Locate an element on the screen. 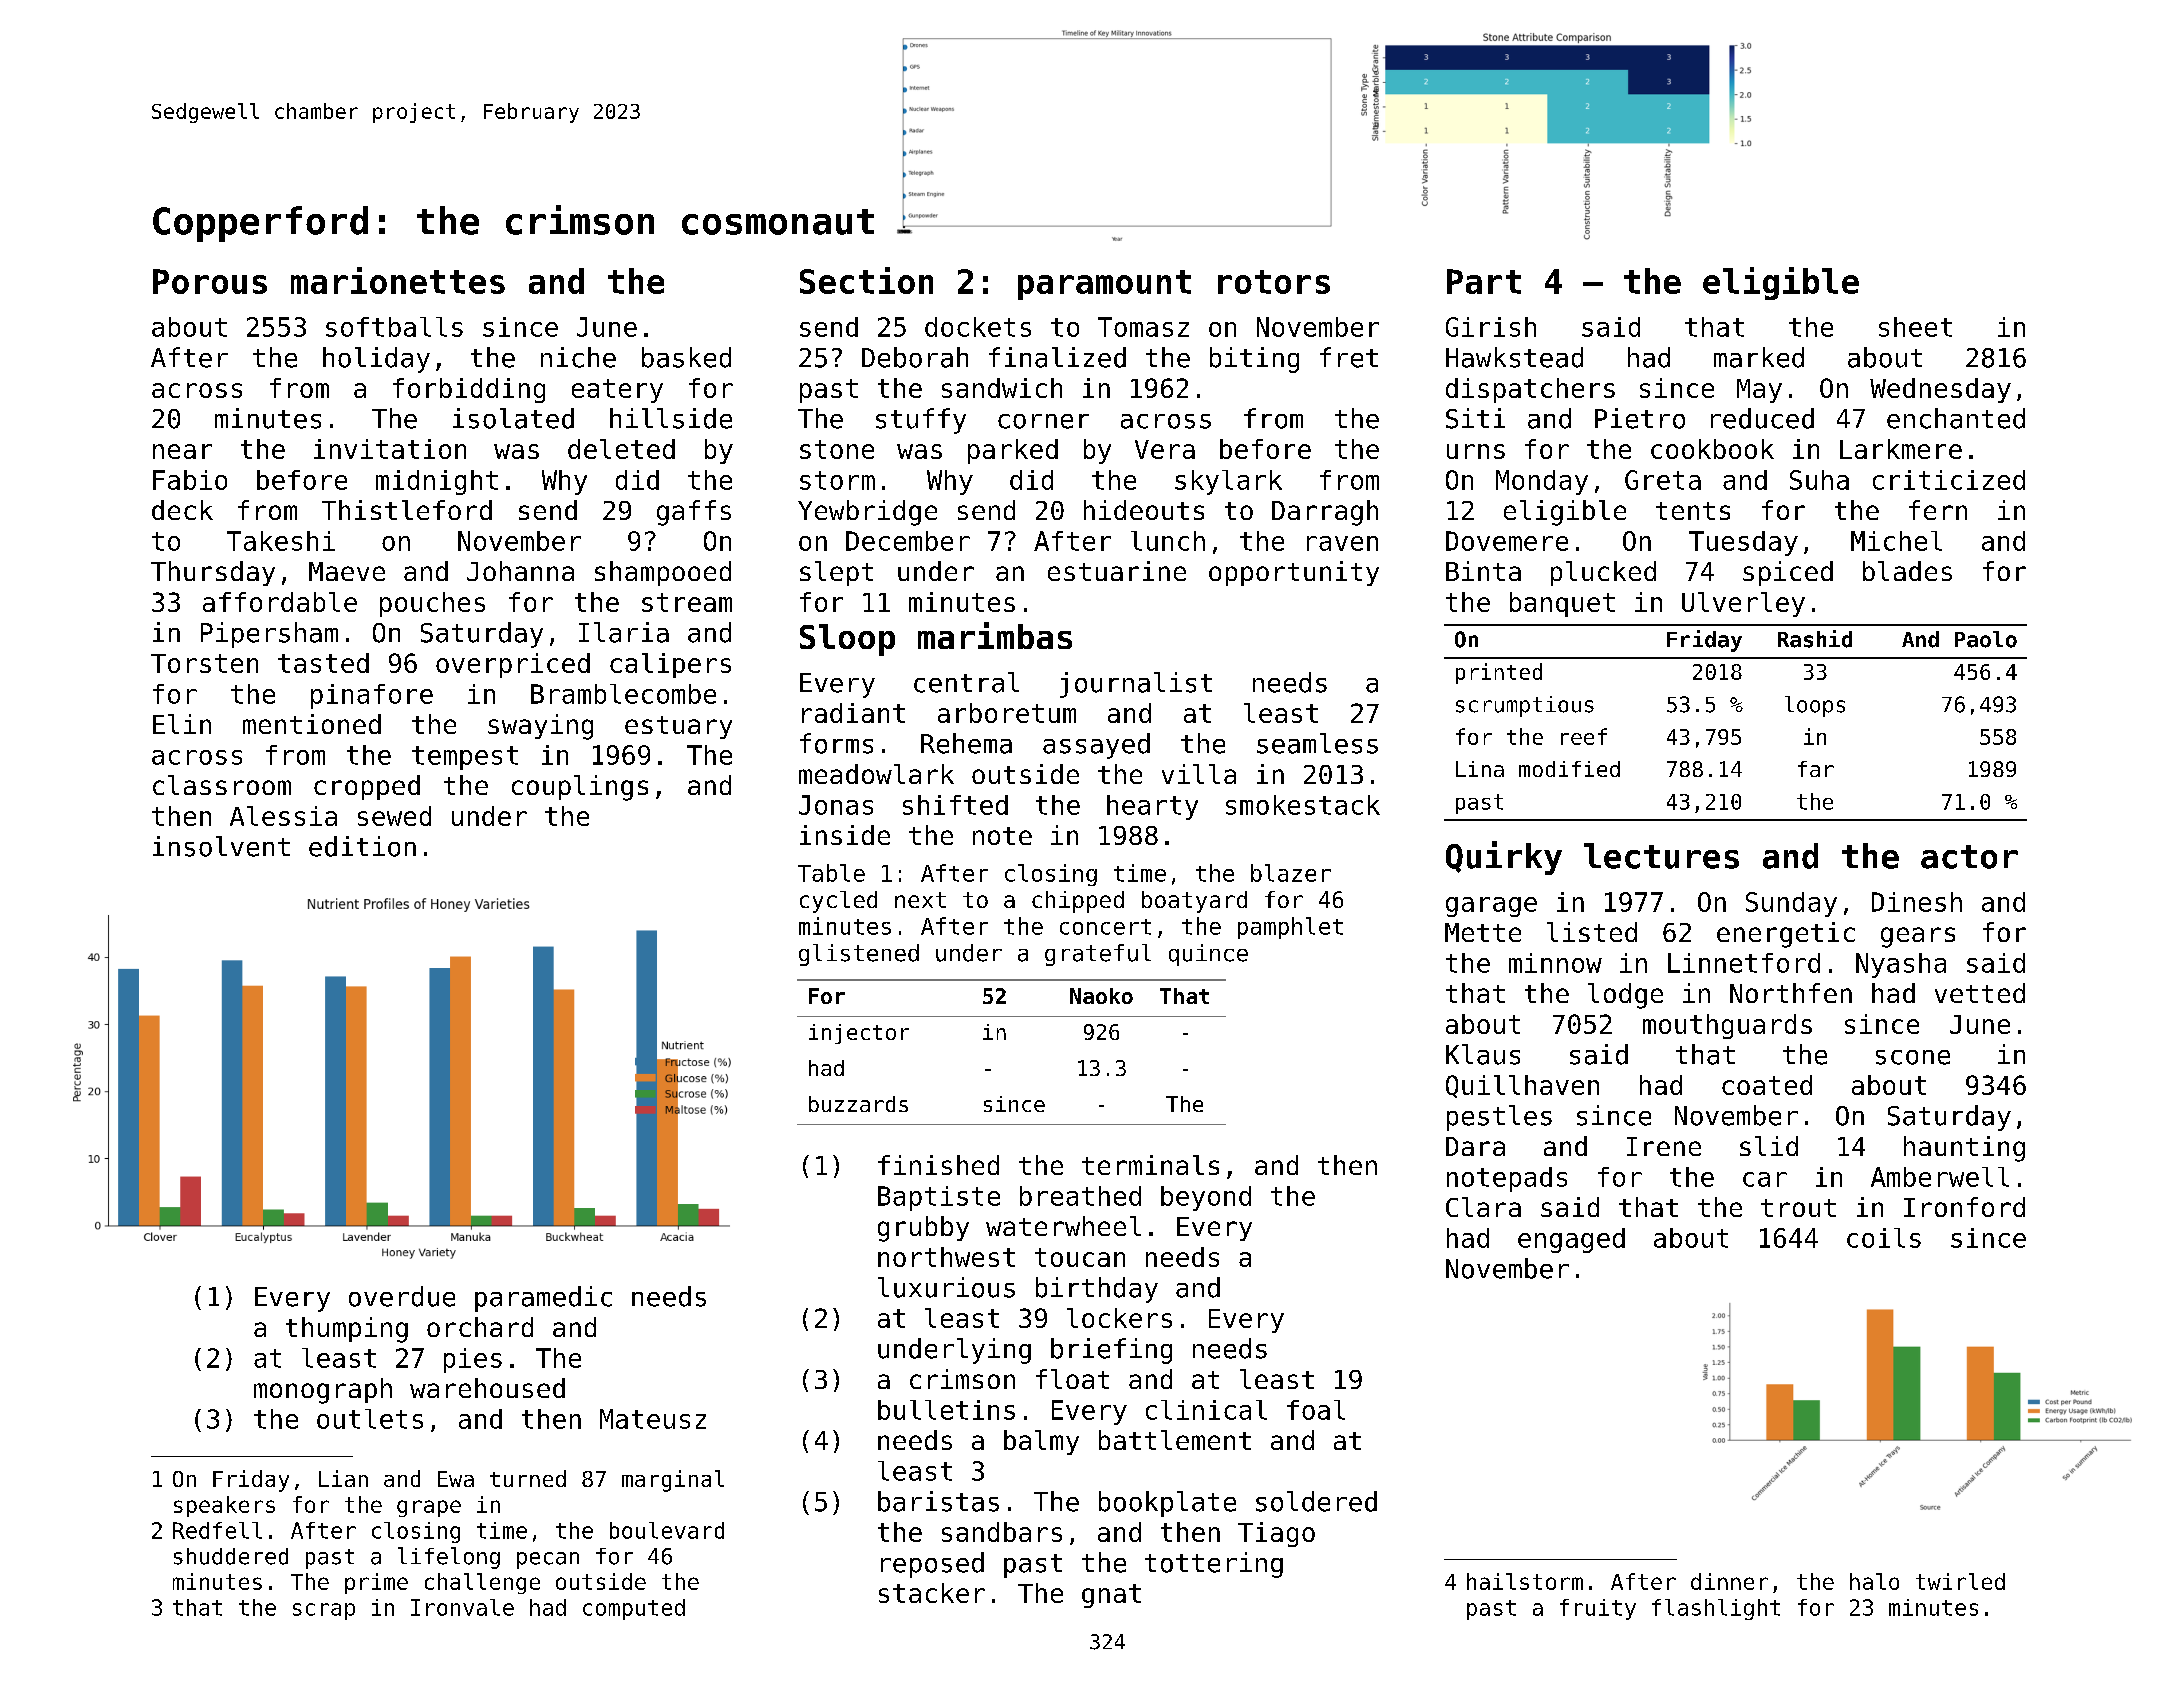 The width and height of the screenshot is (2178, 1683). Johanna is located at coordinates (520, 571).
